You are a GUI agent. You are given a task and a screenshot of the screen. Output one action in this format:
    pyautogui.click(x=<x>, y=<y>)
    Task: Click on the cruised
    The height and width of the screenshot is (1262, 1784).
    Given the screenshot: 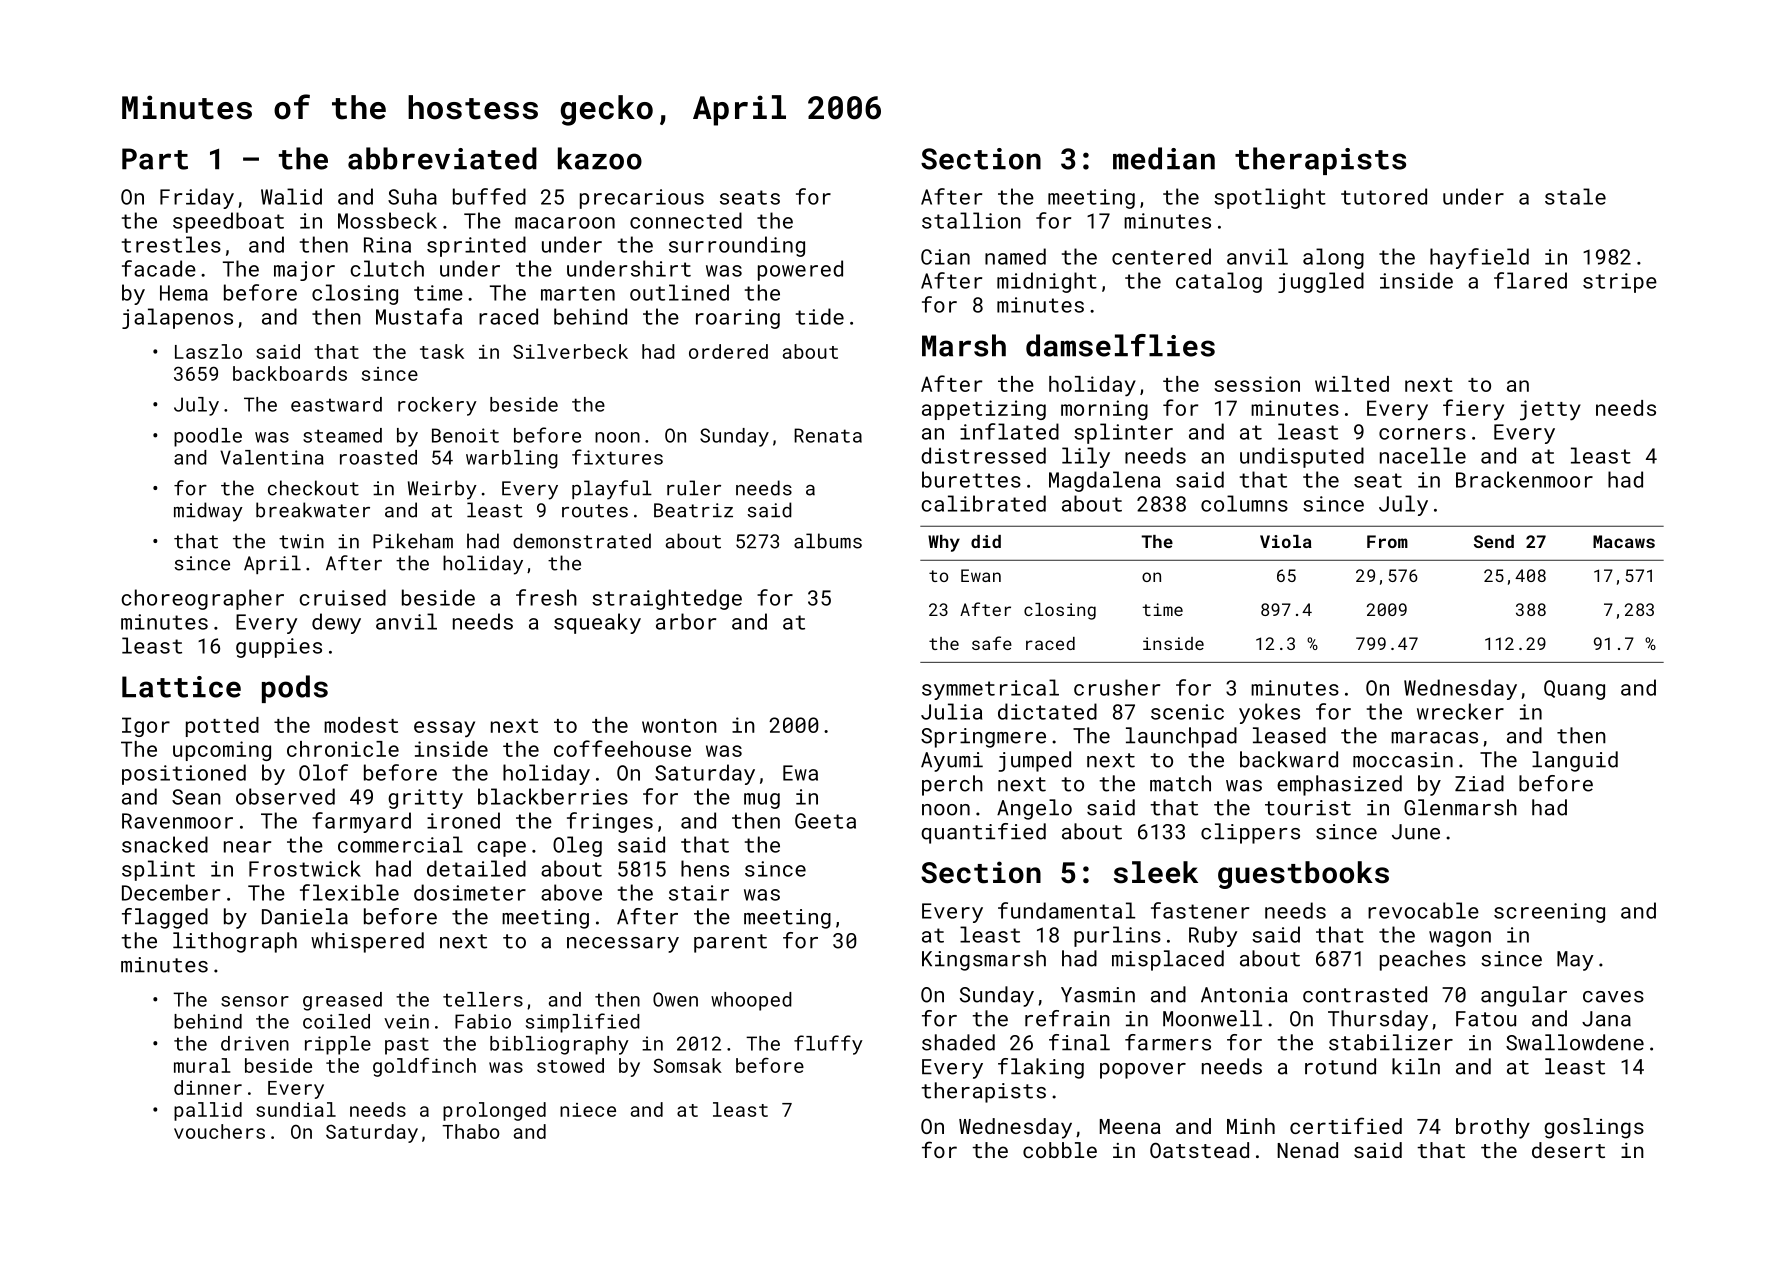 What is the action you would take?
    pyautogui.click(x=343, y=597)
